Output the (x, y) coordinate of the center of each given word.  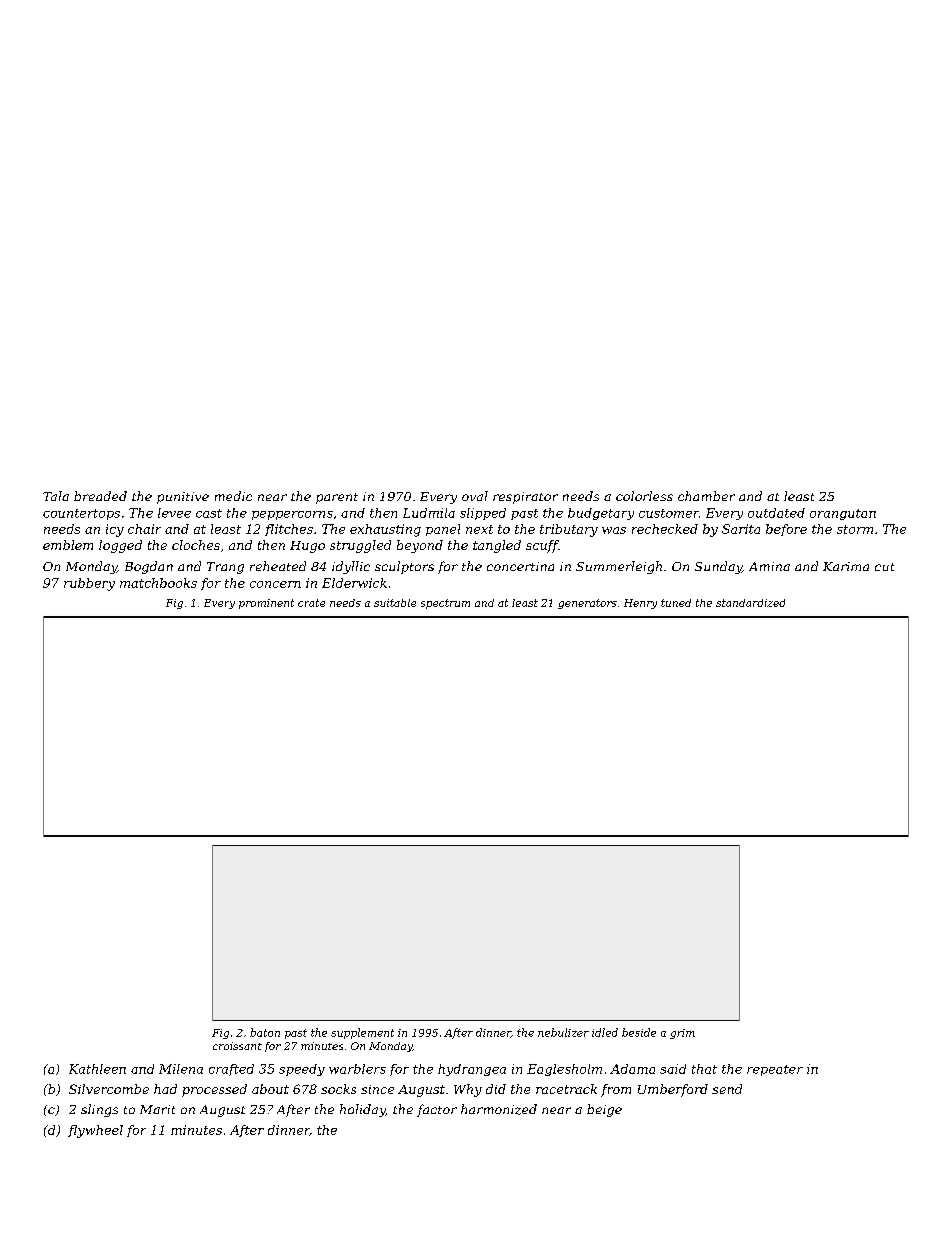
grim (682, 1034)
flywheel (95, 1131)
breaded (100, 496)
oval (475, 496)
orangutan (843, 514)
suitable (395, 603)
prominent (266, 604)
